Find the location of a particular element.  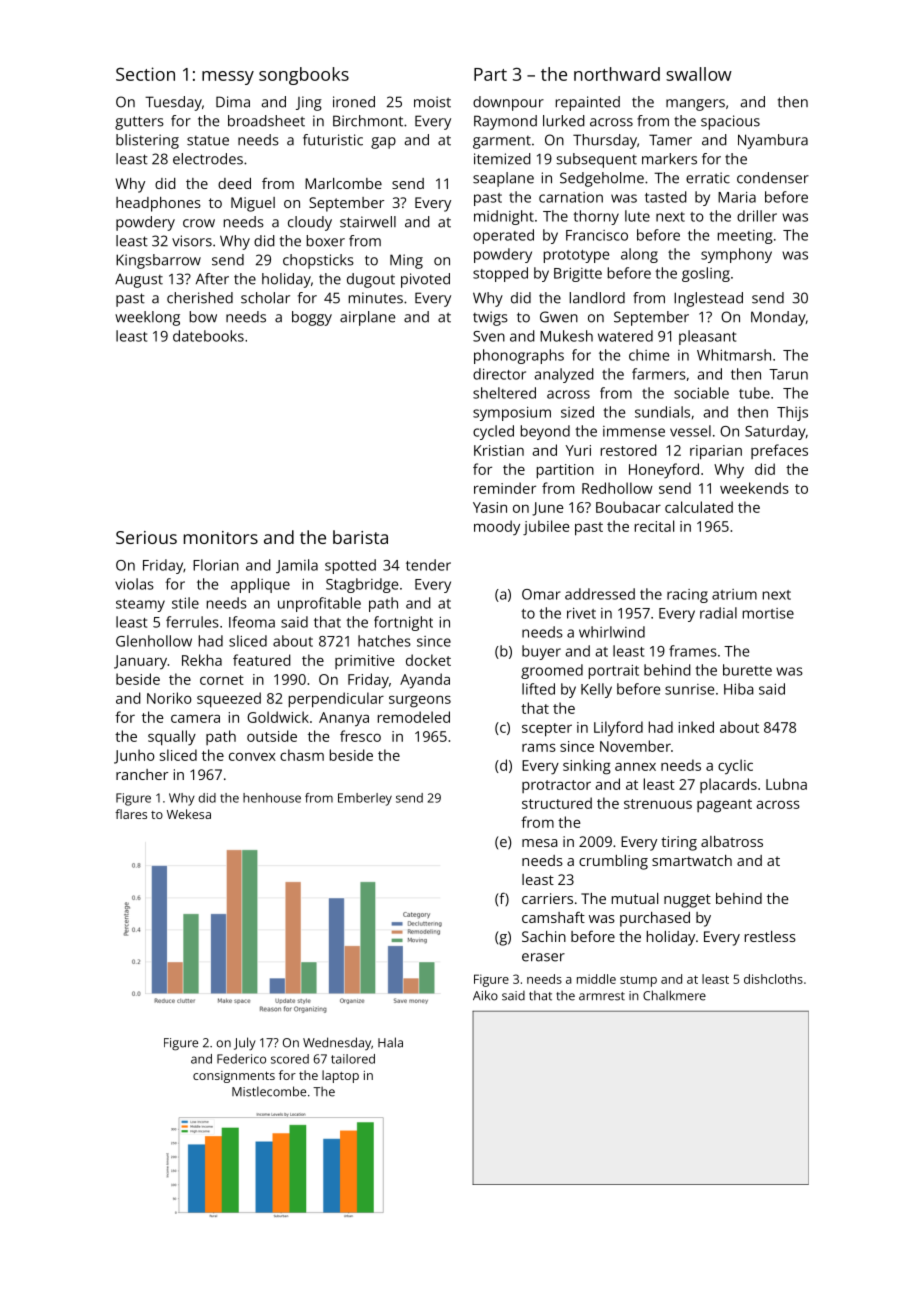

laptop is located at coordinates (340, 1076).
